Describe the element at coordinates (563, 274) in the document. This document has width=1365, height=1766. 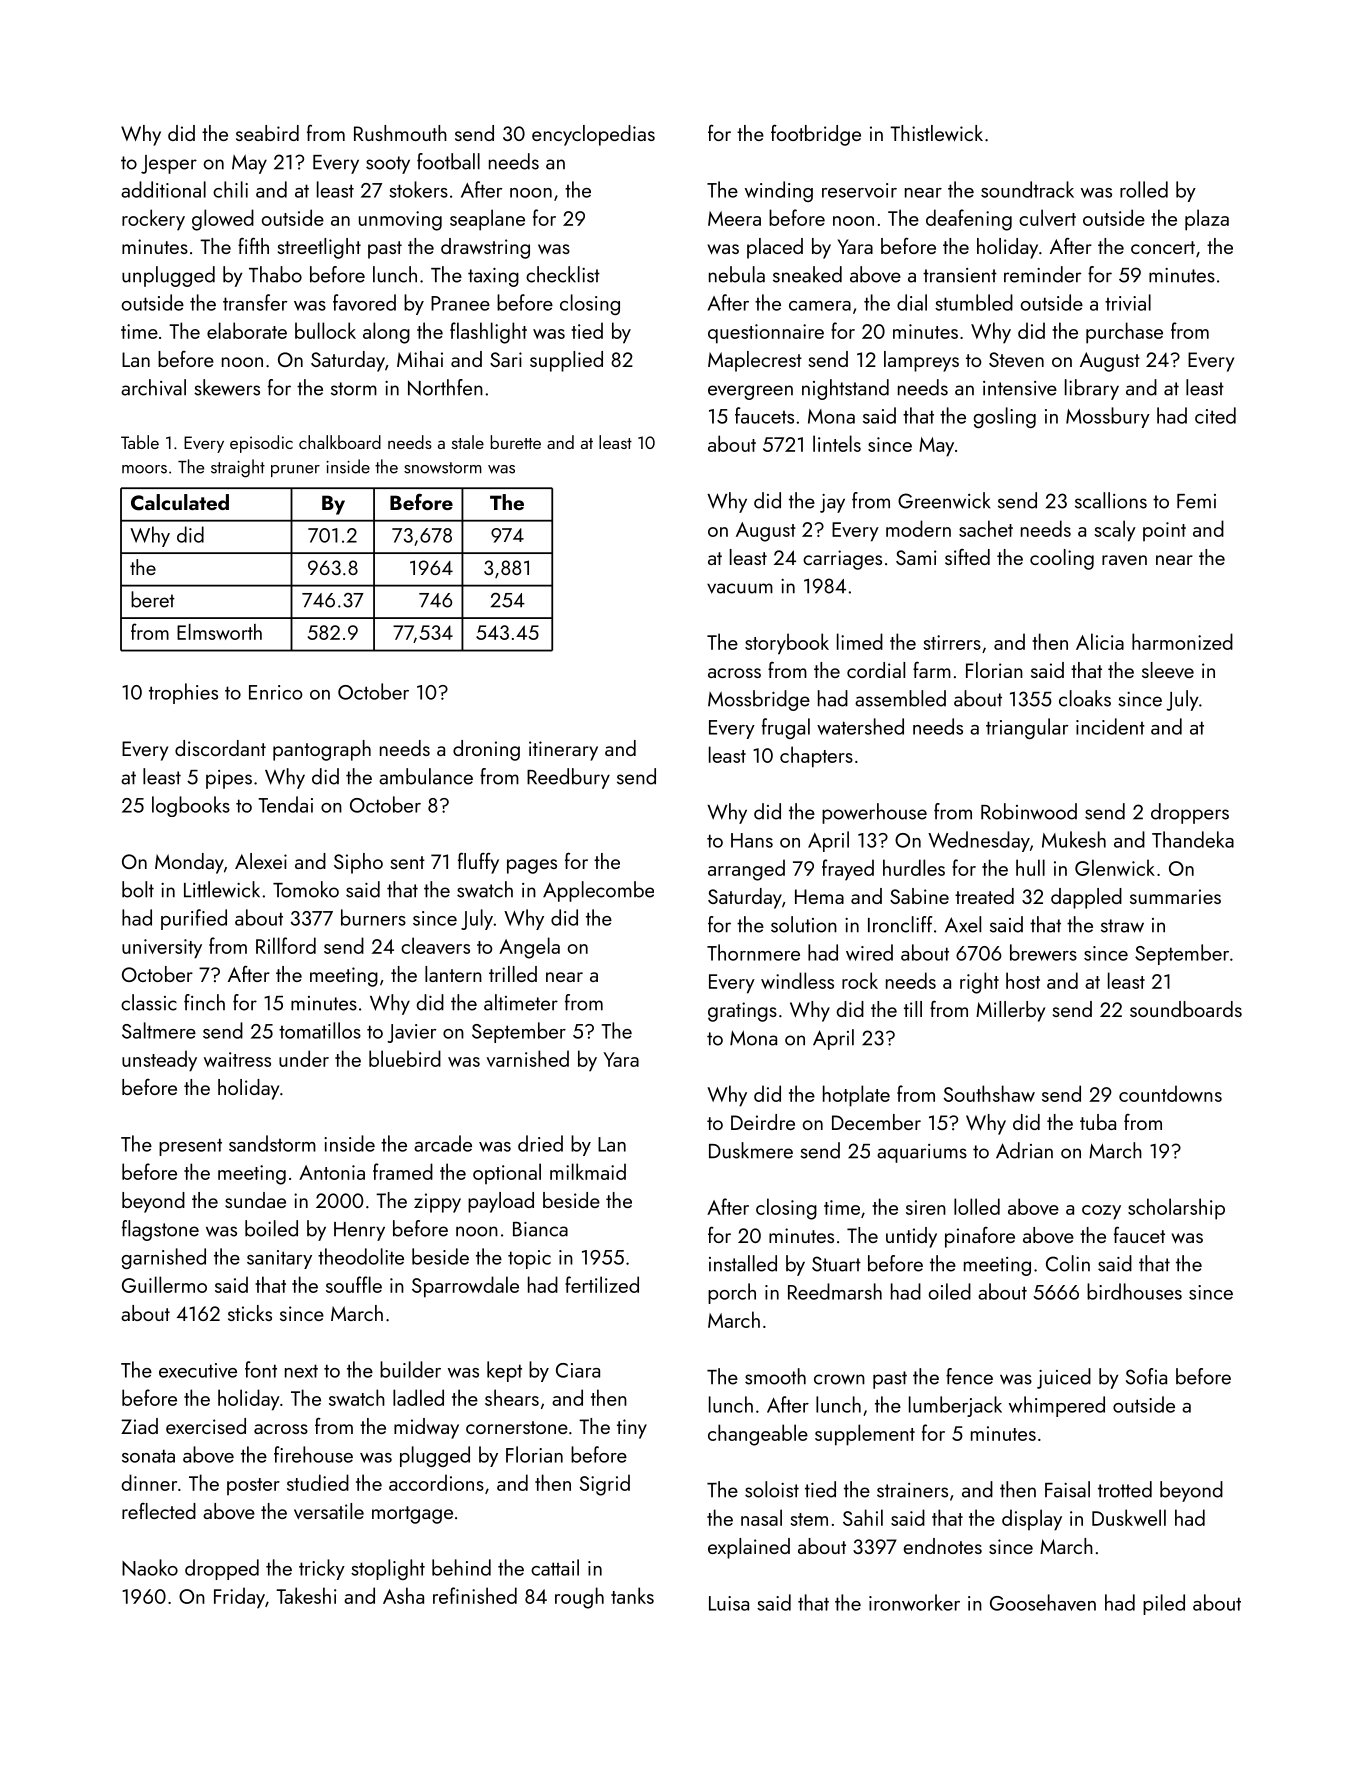
I see `checklist` at that location.
